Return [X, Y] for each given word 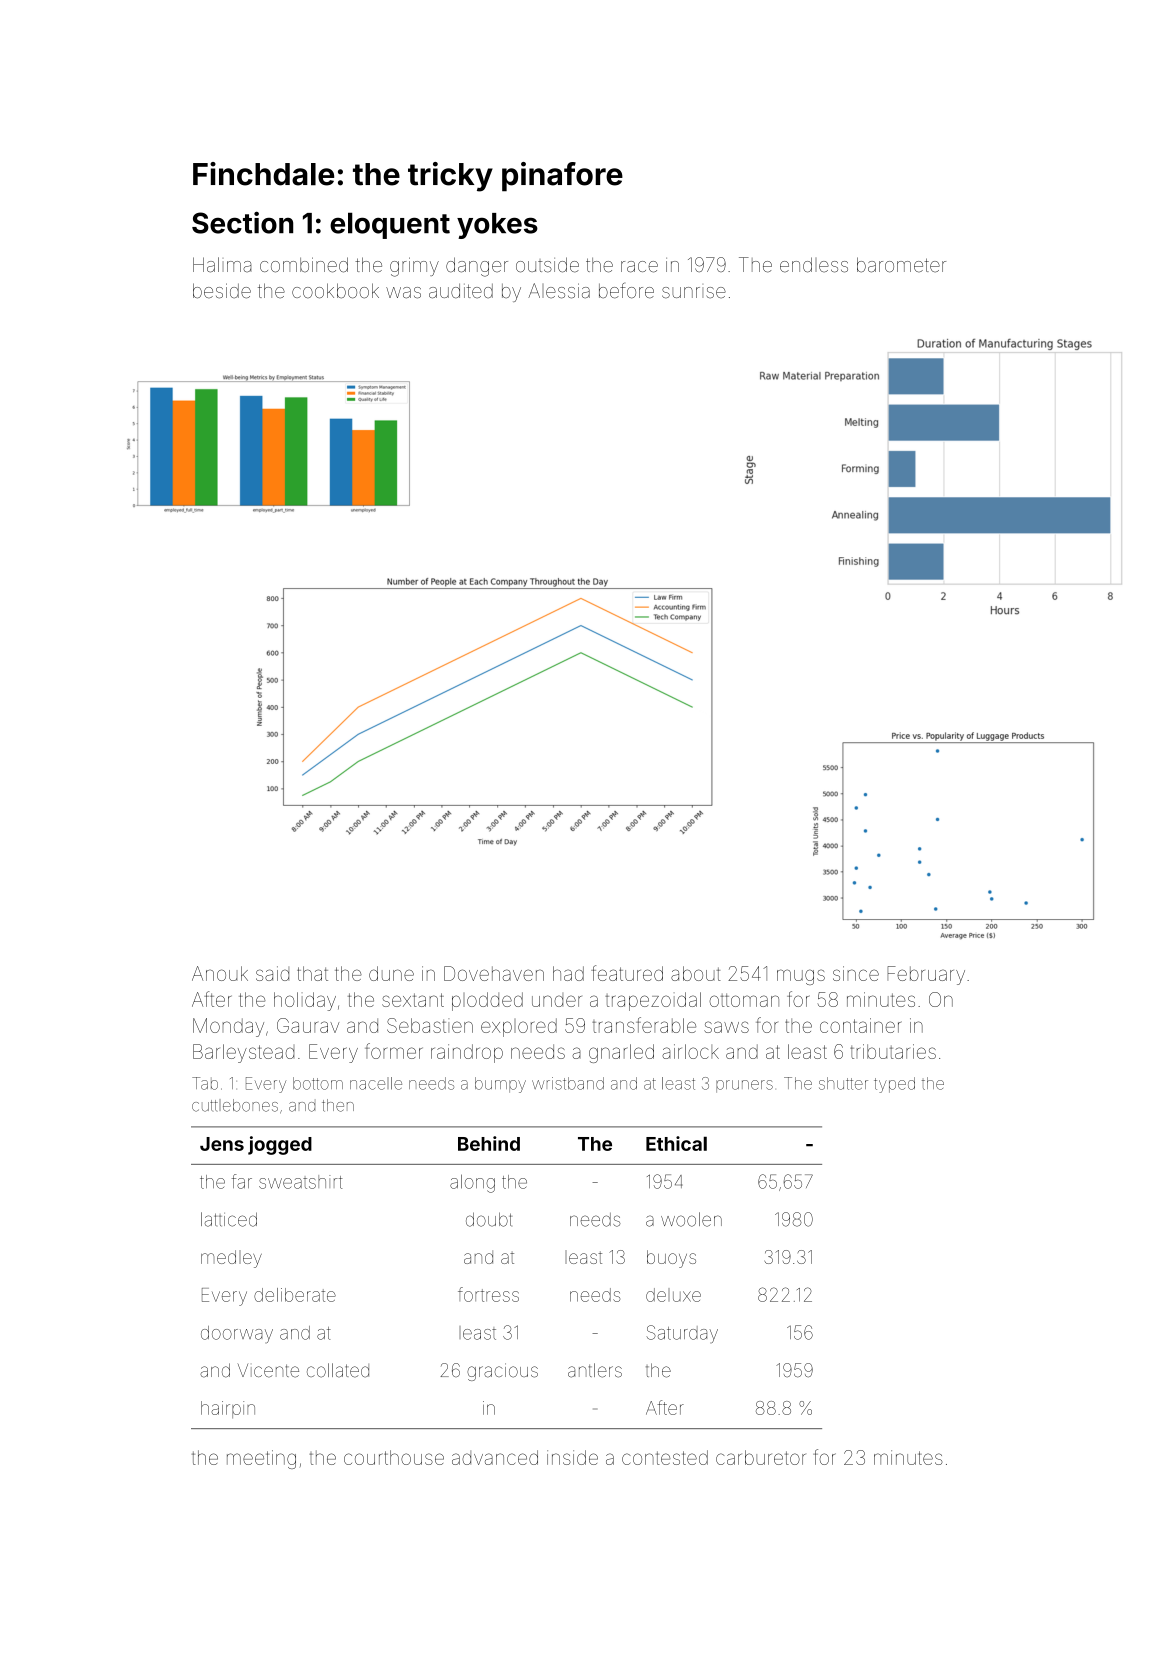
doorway [237, 1334]
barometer [901, 265]
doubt [489, 1219]
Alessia [559, 291]
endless [814, 265]
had [568, 973]
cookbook [335, 291]
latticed [229, 1219]
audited [461, 291]
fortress [488, 1294]
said [272, 973]
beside [222, 291]
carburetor [761, 1457]
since [856, 973]
